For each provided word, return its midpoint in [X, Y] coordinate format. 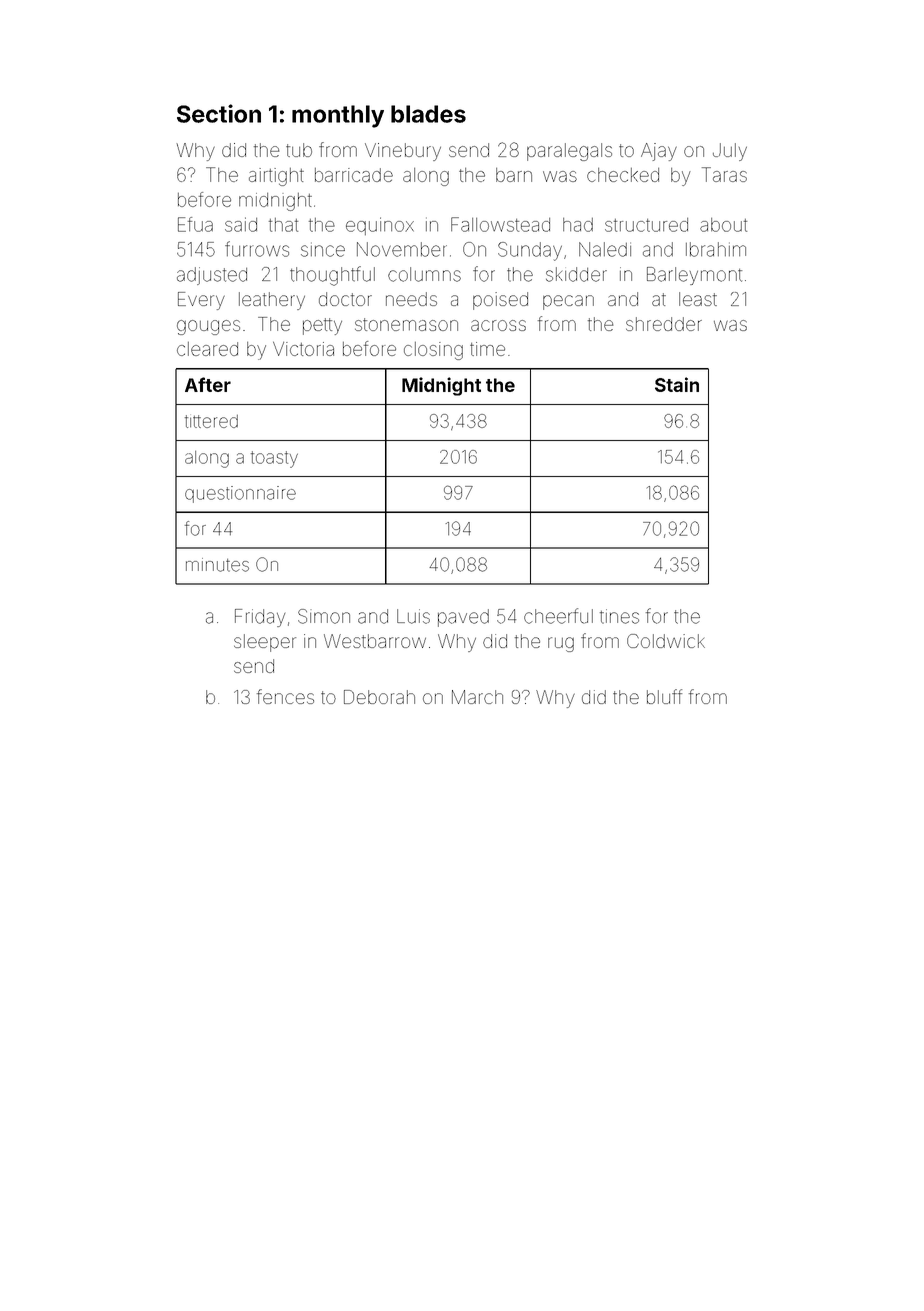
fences [285, 696]
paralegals [569, 152]
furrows [257, 249]
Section [219, 113]
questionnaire [240, 494]
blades [428, 114]
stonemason [406, 324]
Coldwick [666, 641]
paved [463, 618]
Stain [677, 384]
